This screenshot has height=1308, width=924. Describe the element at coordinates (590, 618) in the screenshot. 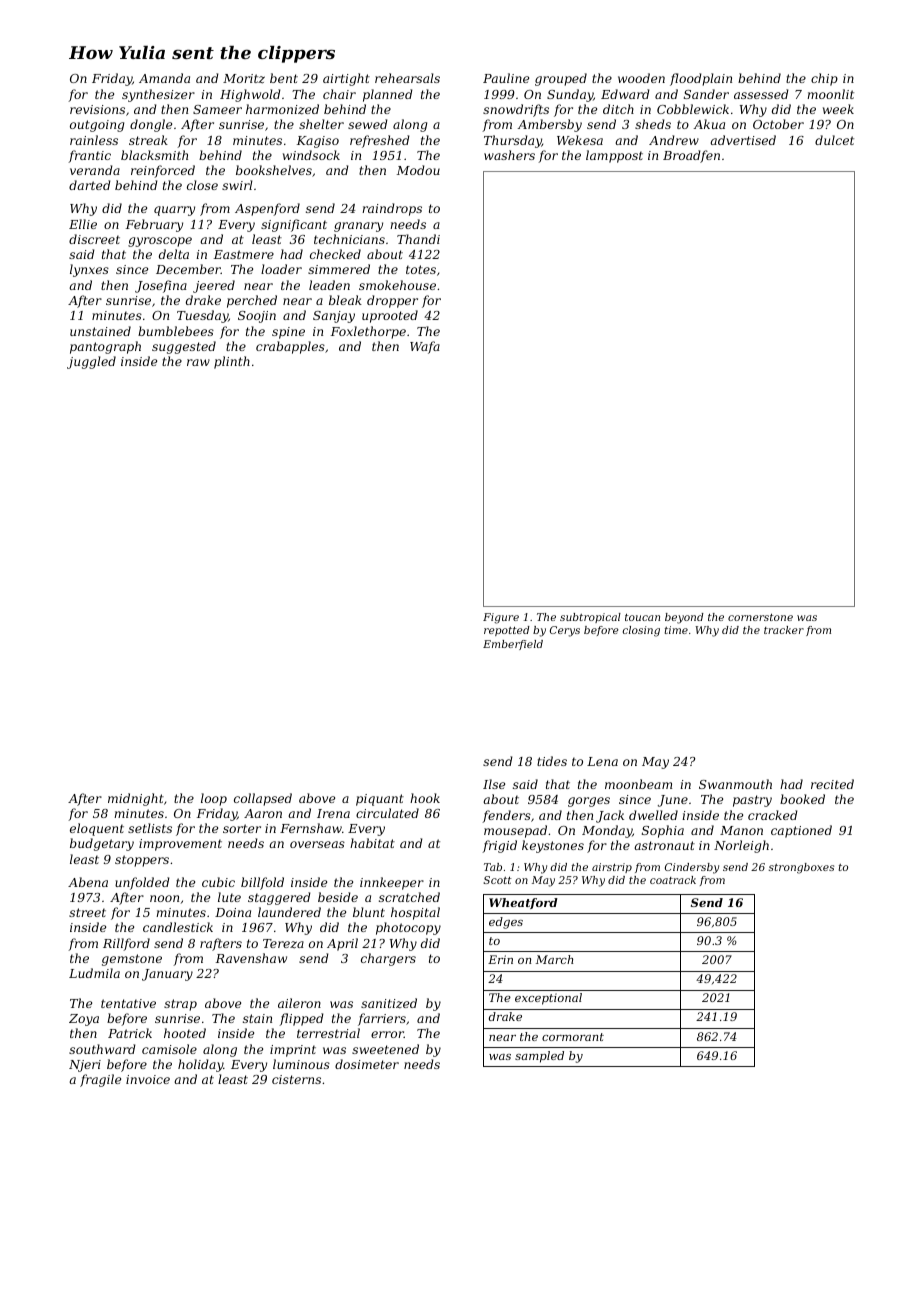

I see `subtropical` at that location.
